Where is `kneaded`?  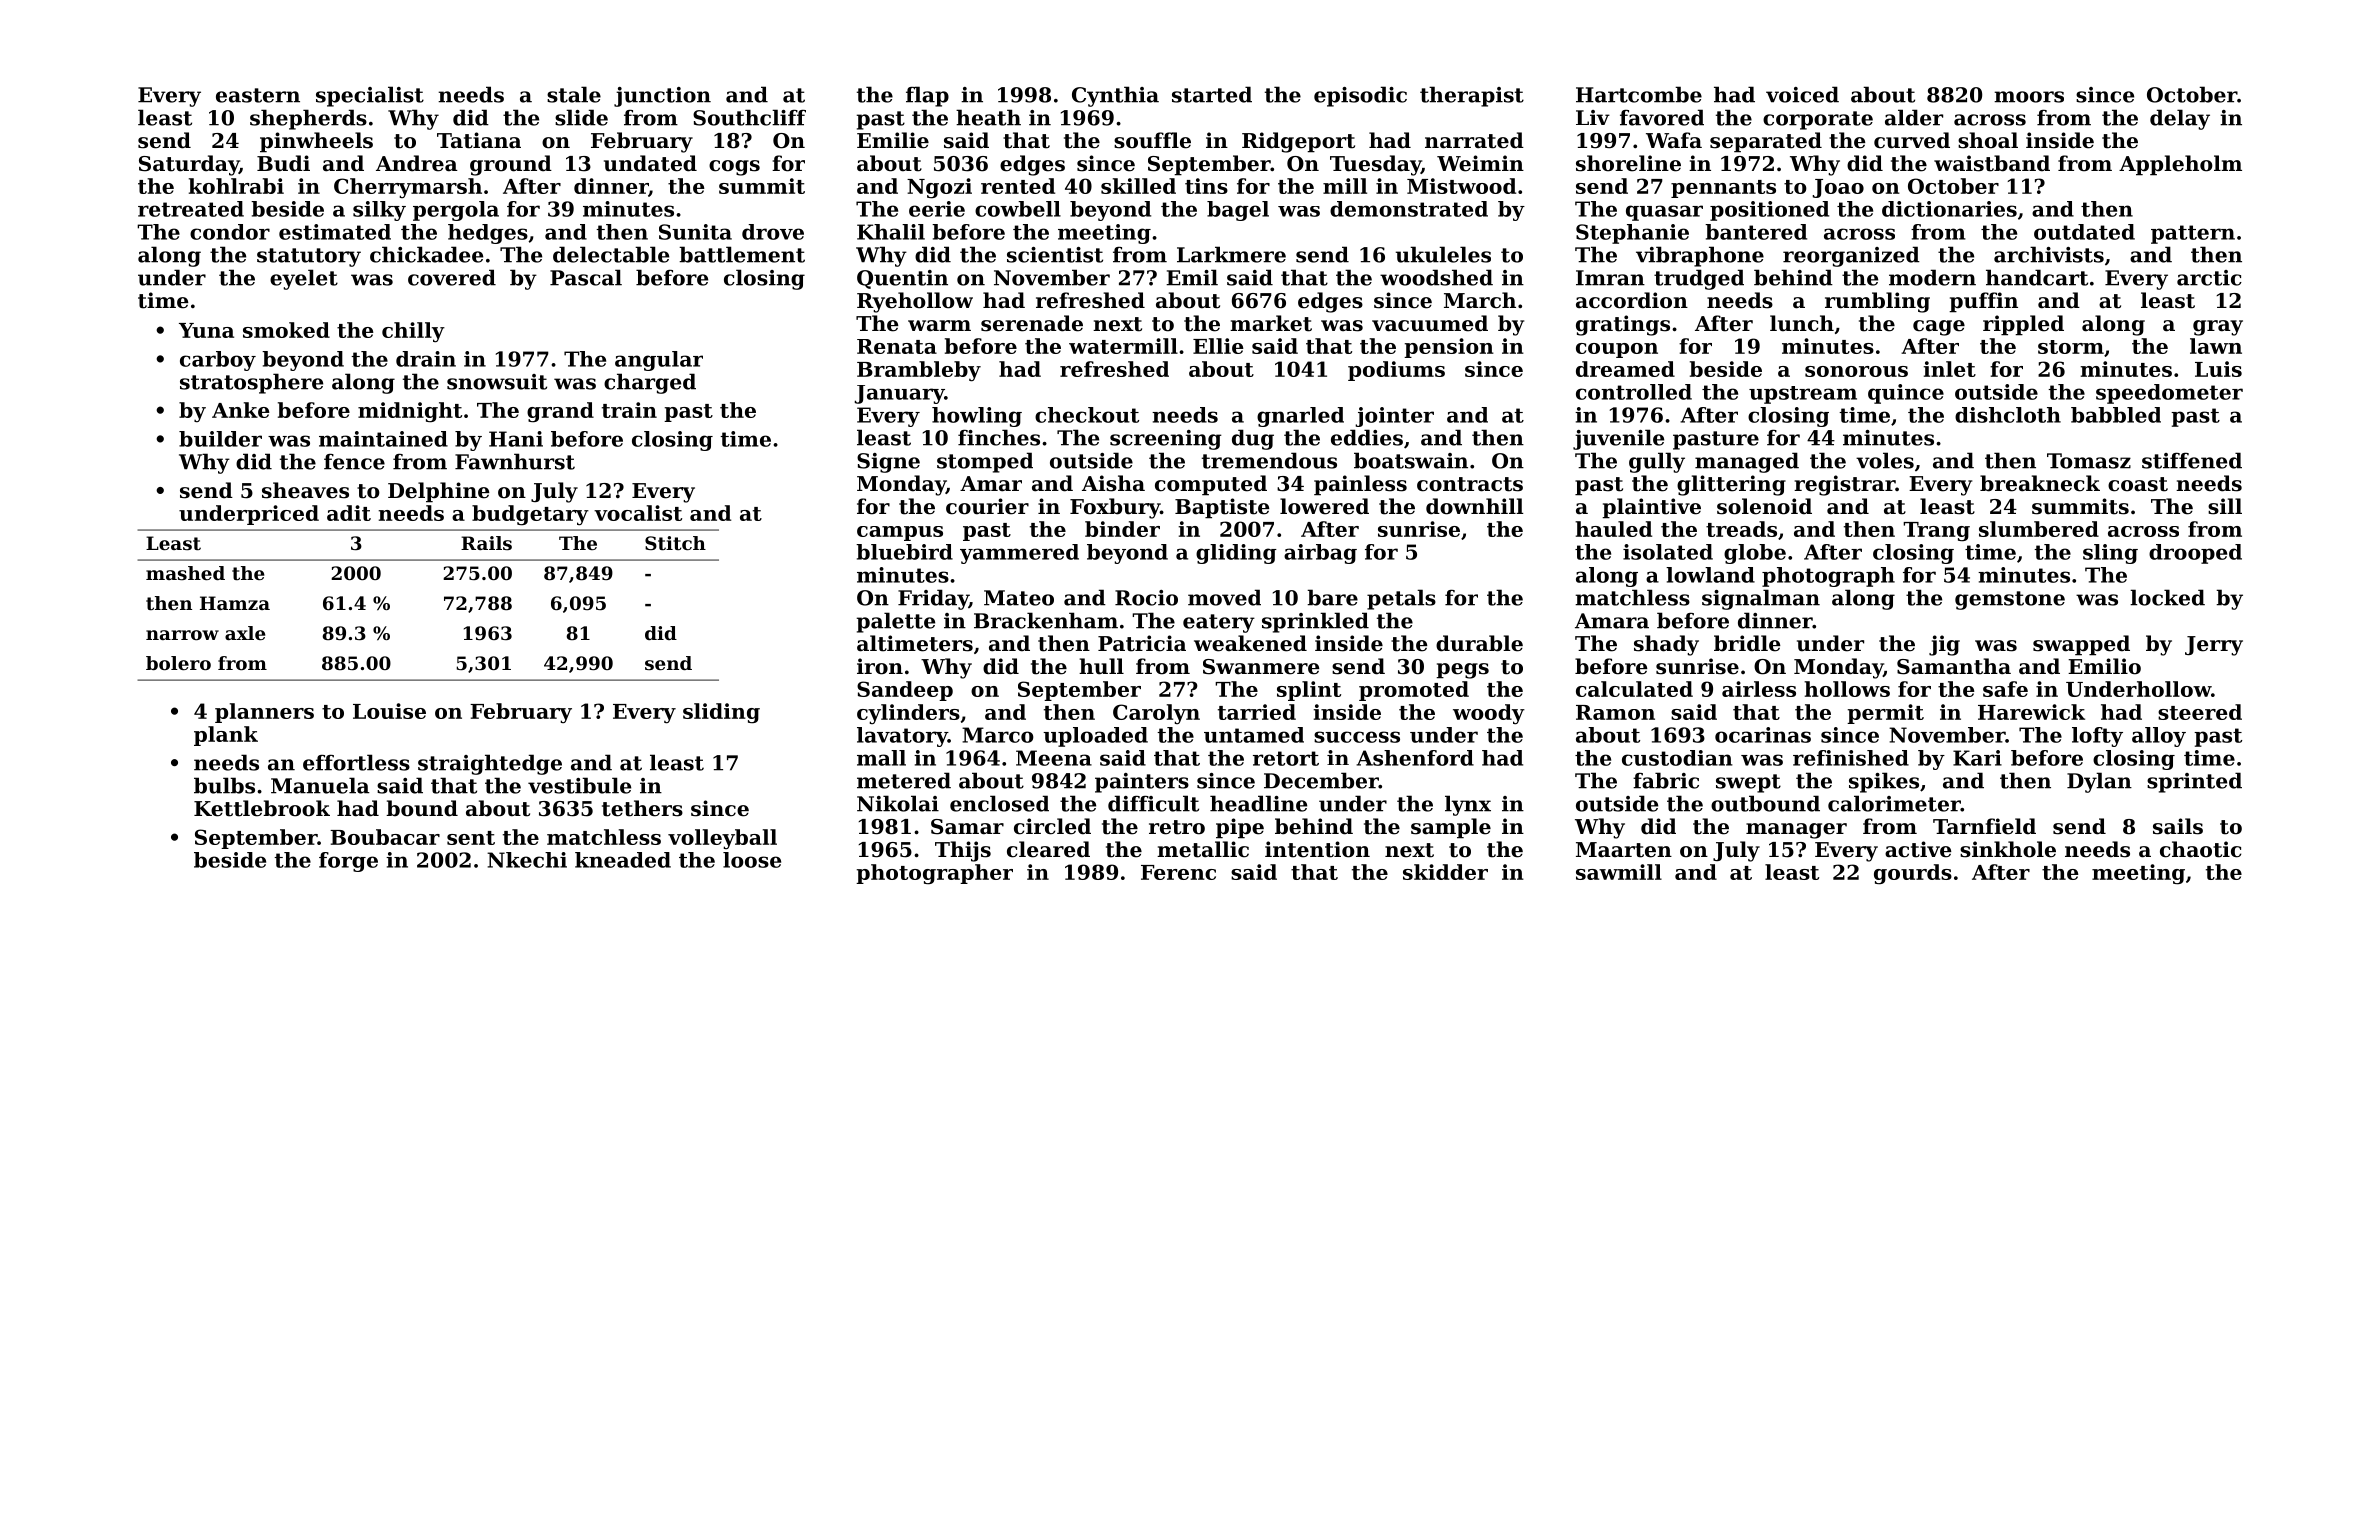
kneaded is located at coordinates (623, 860).
